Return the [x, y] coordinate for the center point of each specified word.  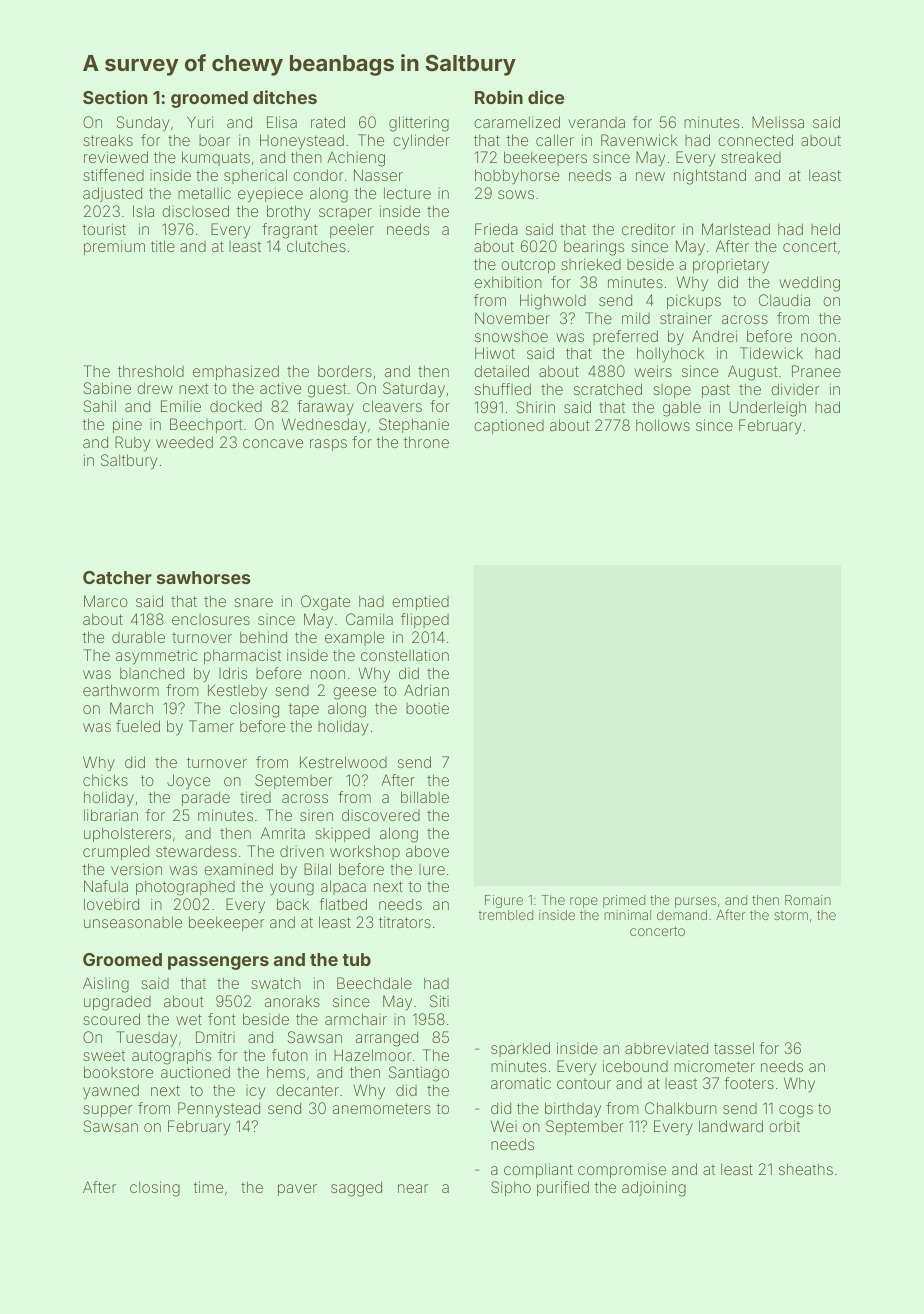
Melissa [778, 122]
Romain [808, 900]
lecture [407, 193]
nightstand [710, 177]
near [413, 1188]
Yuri [200, 122]
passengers [218, 963]
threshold [151, 371]
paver [297, 1190]
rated [328, 122]
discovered [381, 815]
